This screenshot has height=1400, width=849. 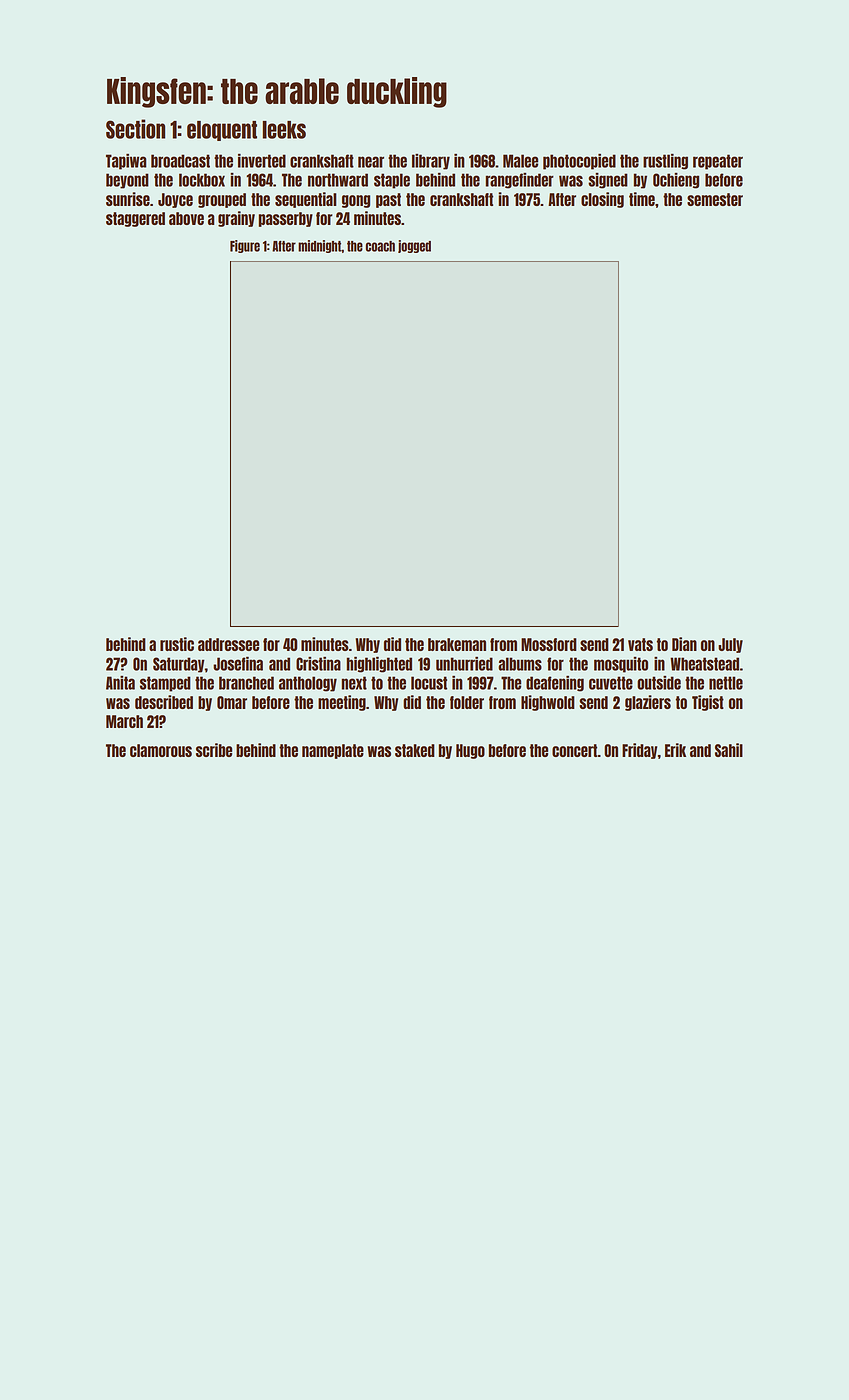 What do you see at coordinates (388, 200) in the screenshot?
I see `past` at bounding box center [388, 200].
